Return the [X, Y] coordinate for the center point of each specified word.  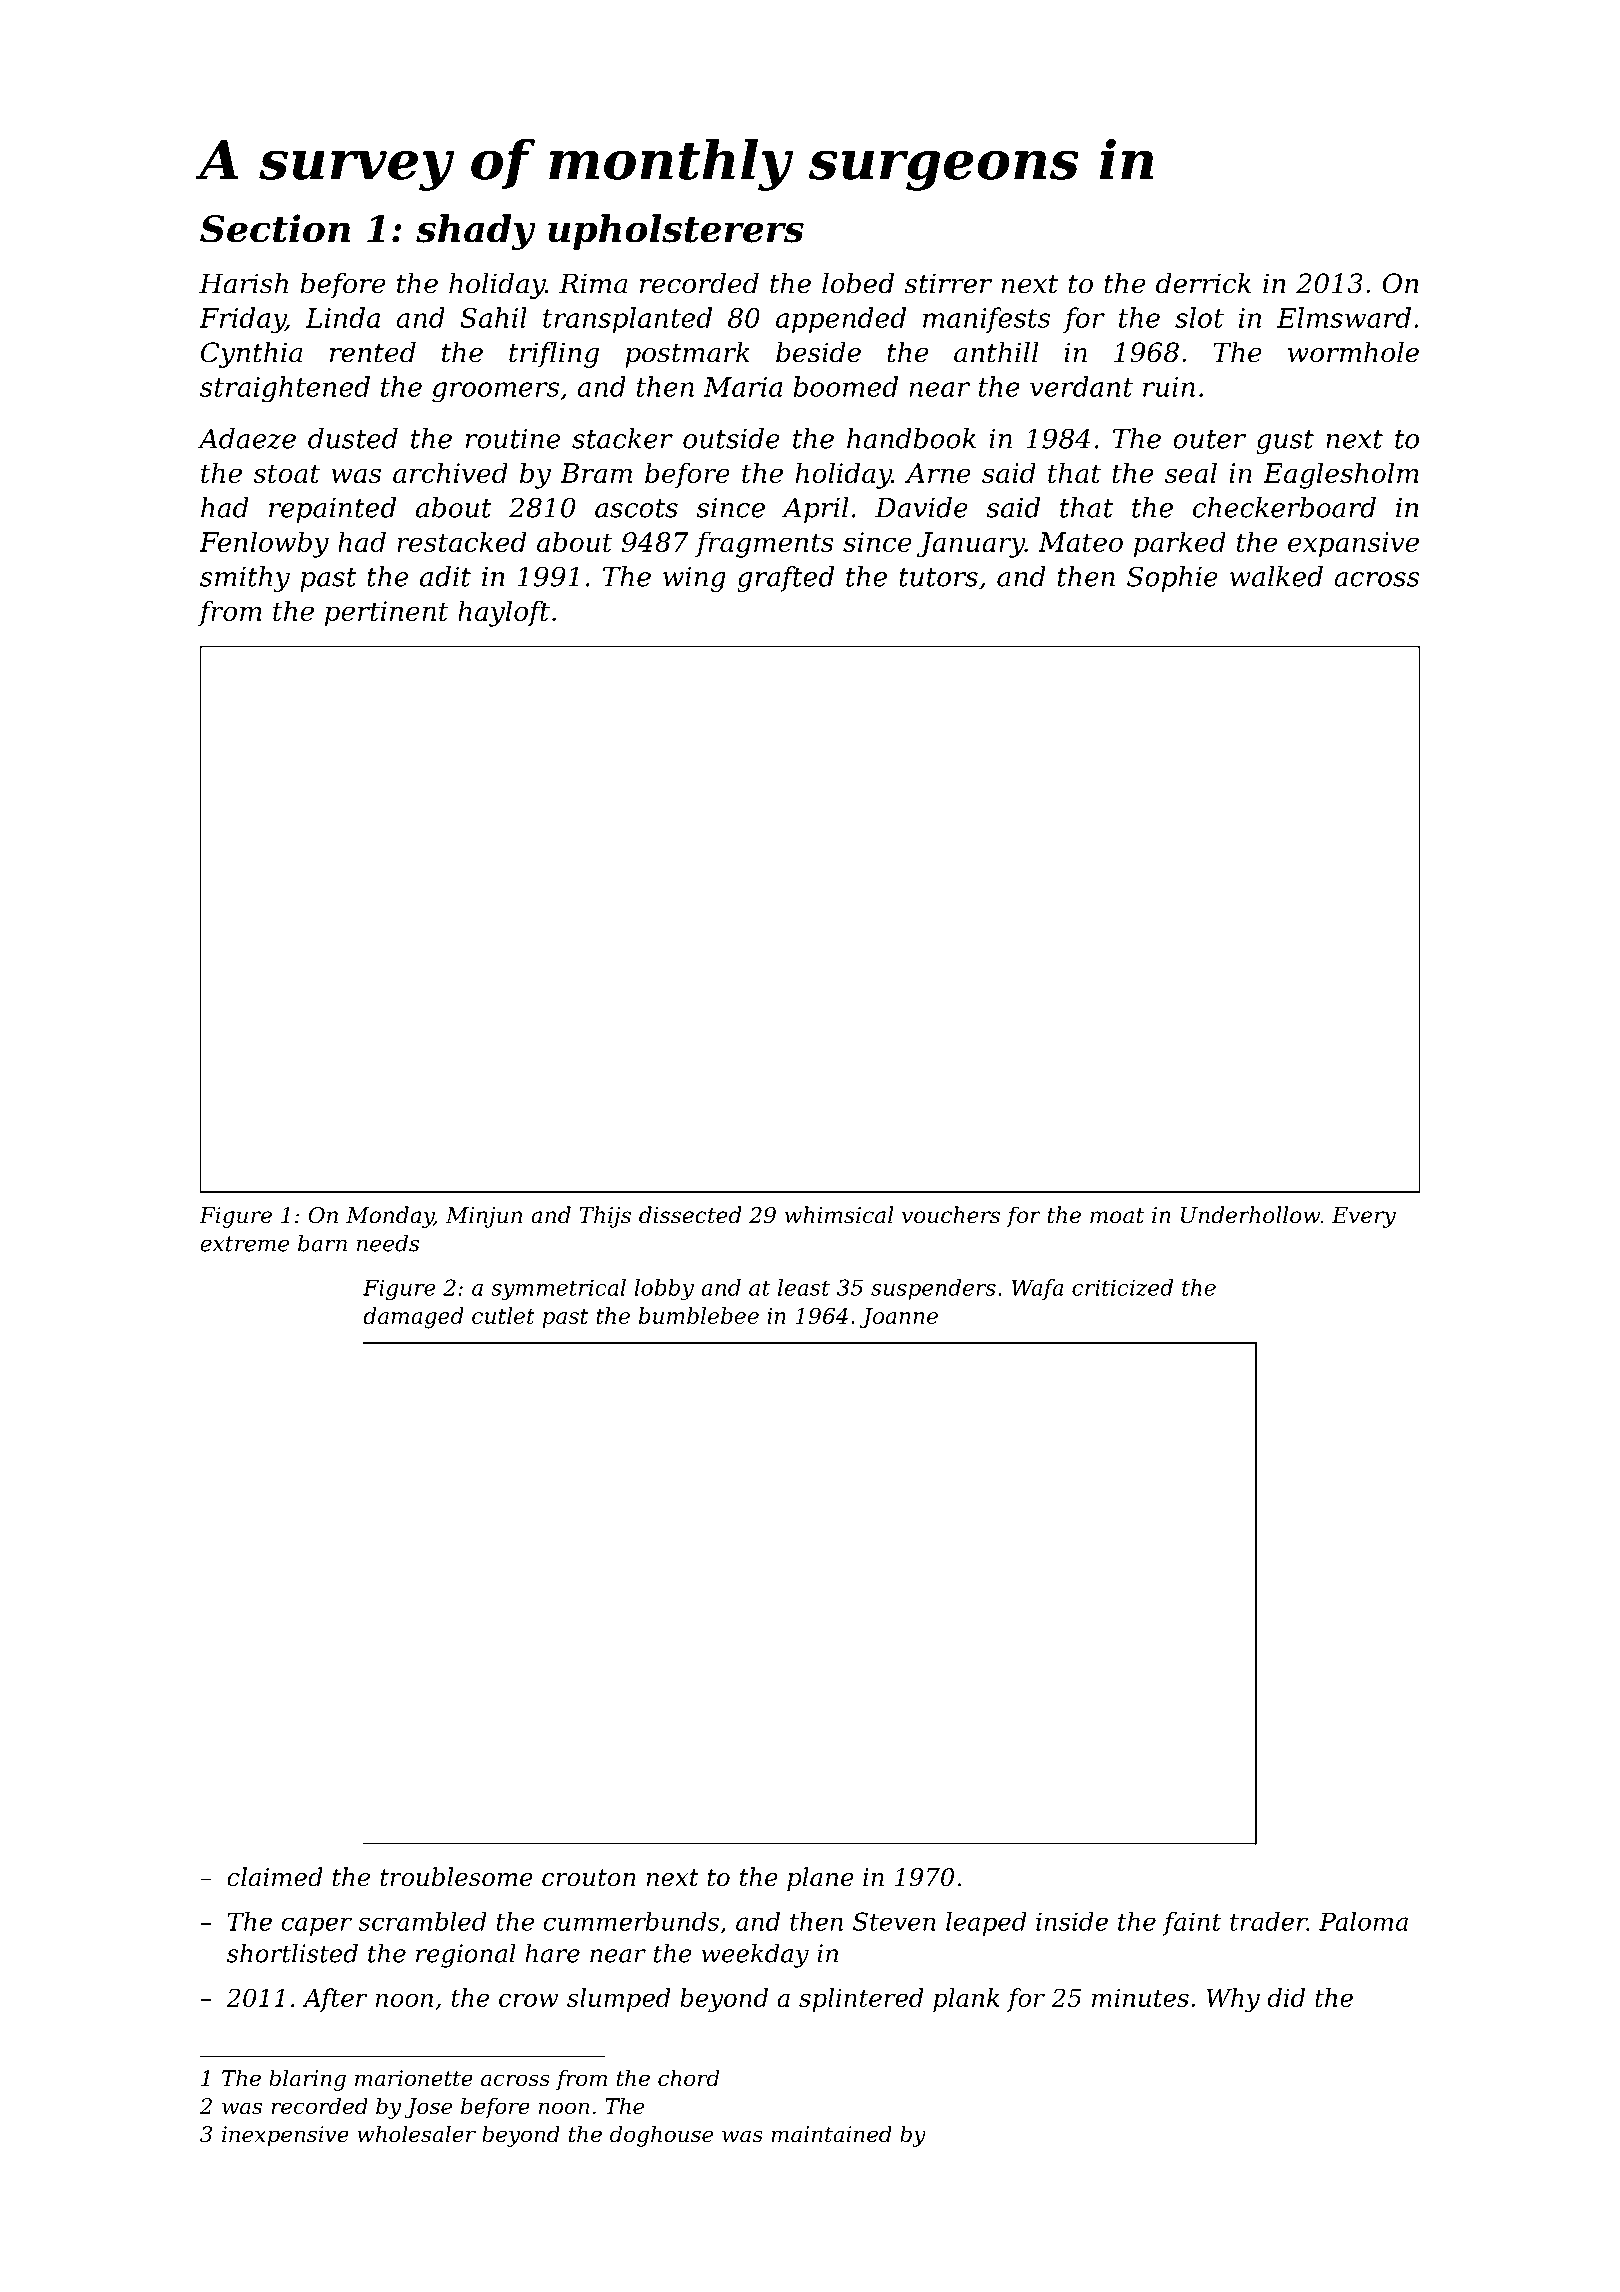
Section [275, 228]
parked [1180, 544]
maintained [831, 2134]
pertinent [387, 614]
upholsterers [676, 232]
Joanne [899, 1318]
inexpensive [285, 2136]
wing [694, 579]
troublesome [456, 1877]
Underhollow [1250, 1215]
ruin [1169, 387]
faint [1192, 1924]
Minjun [484, 1217]
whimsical [839, 1215]
